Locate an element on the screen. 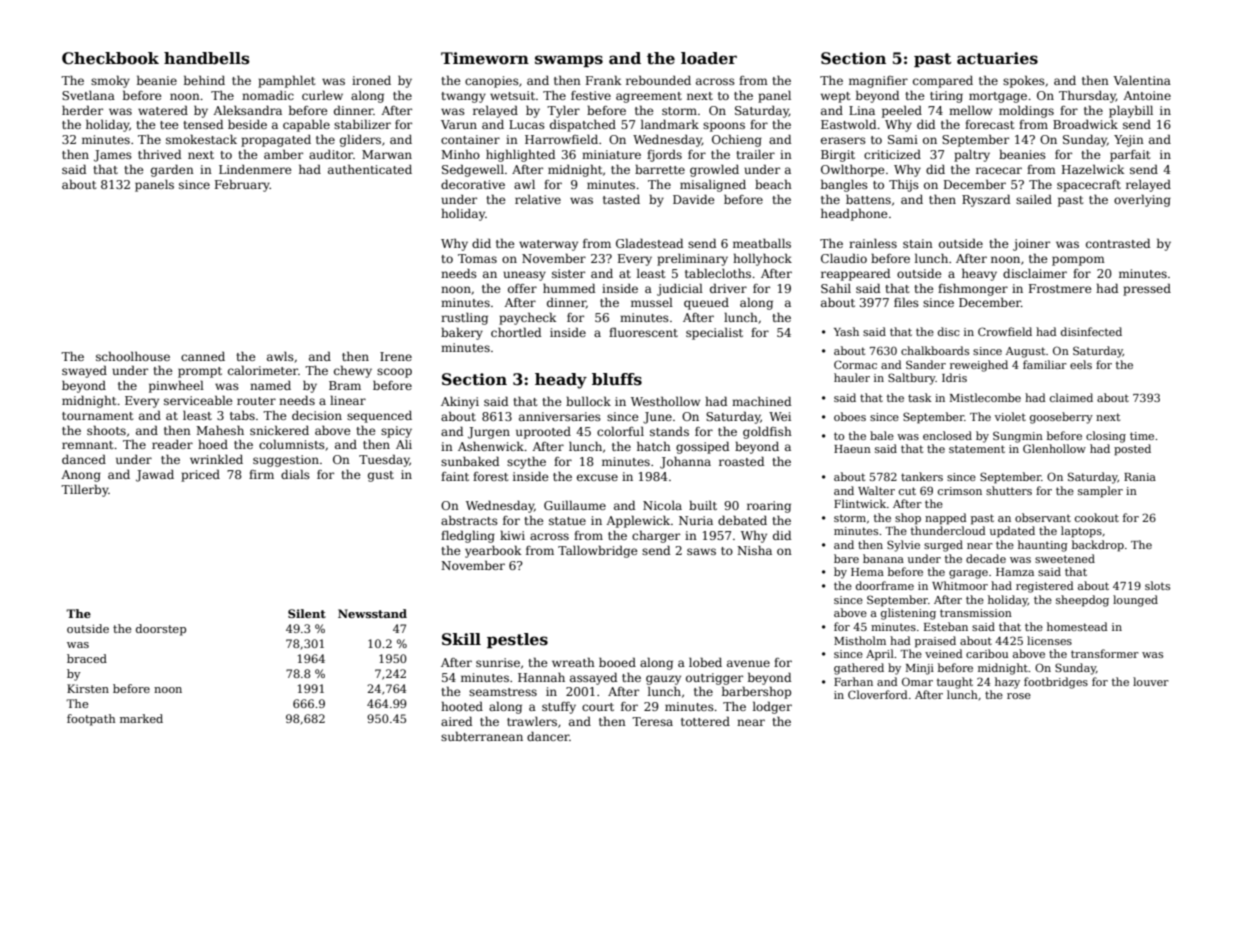 This screenshot has width=1233, height=952. avenue is located at coordinates (748, 663).
